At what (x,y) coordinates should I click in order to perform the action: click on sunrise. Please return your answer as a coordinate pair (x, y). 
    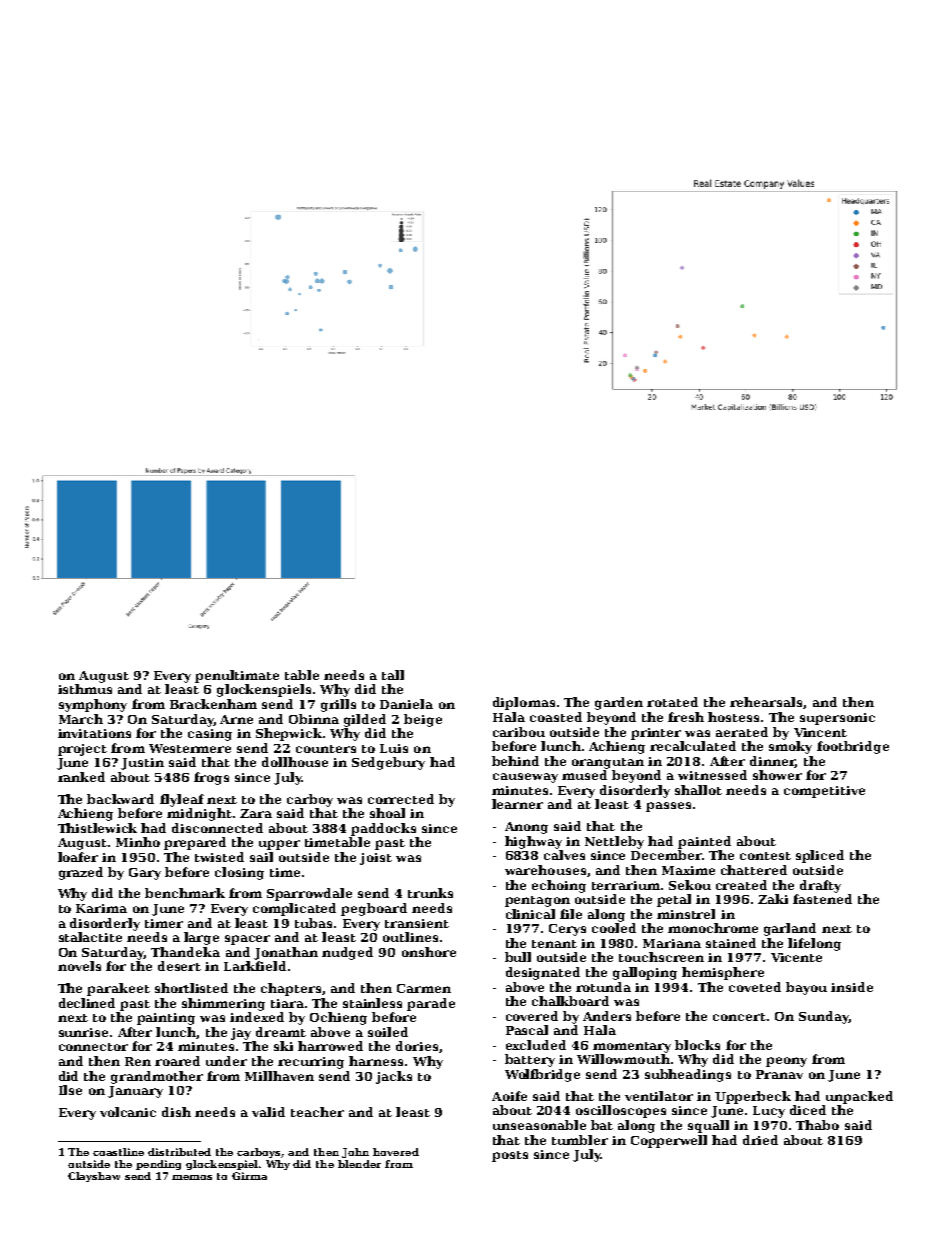
    Looking at the image, I should click on (83, 1032).
